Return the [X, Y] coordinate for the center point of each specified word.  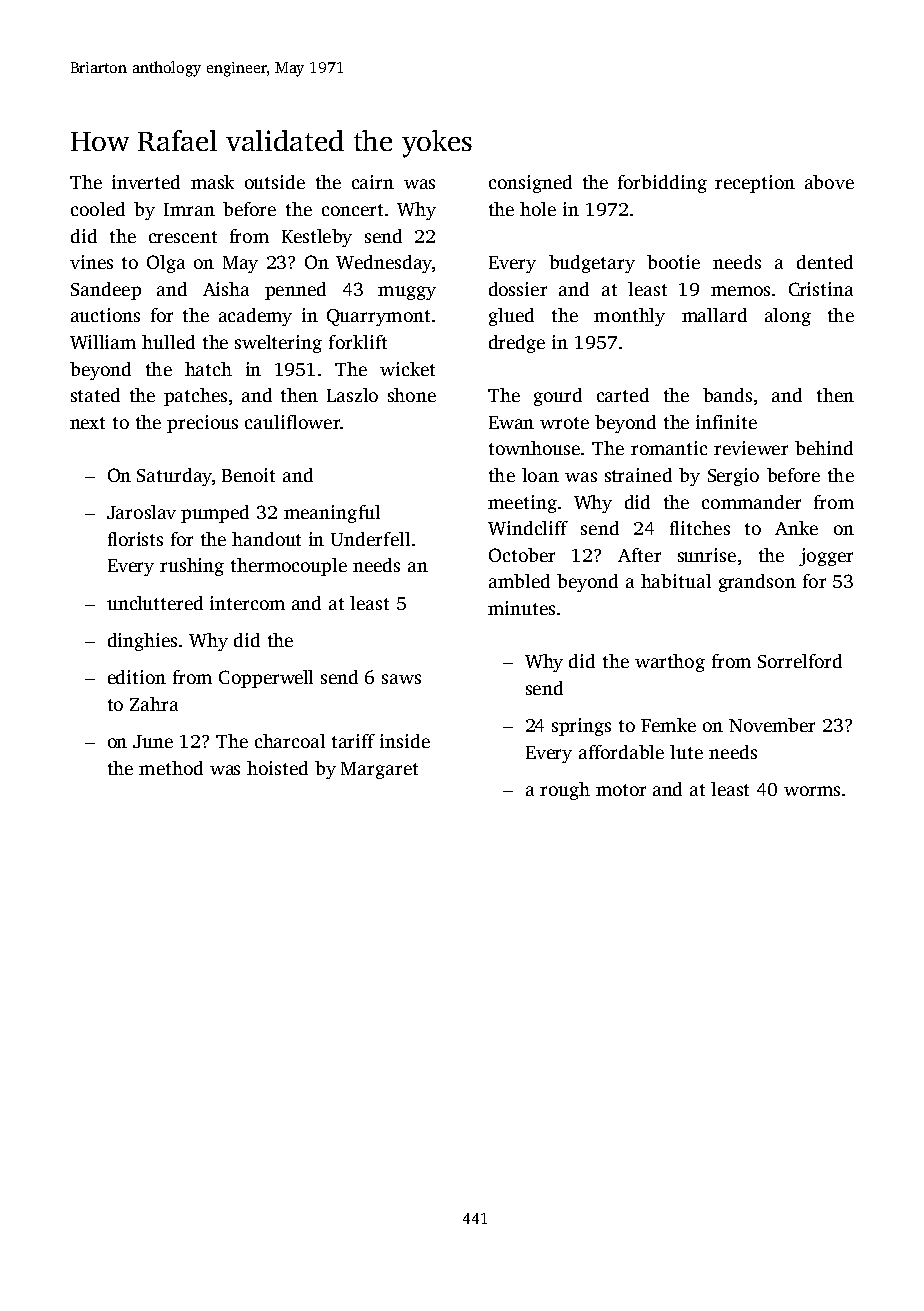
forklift [358, 342]
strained [638, 475]
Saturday [174, 477]
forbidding [662, 184]
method [171, 768]
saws [401, 679]
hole [538, 209]
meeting [522, 504]
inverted [146, 182]
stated [95, 395]
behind [824, 448]
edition [137, 677]
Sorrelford [800, 661]
